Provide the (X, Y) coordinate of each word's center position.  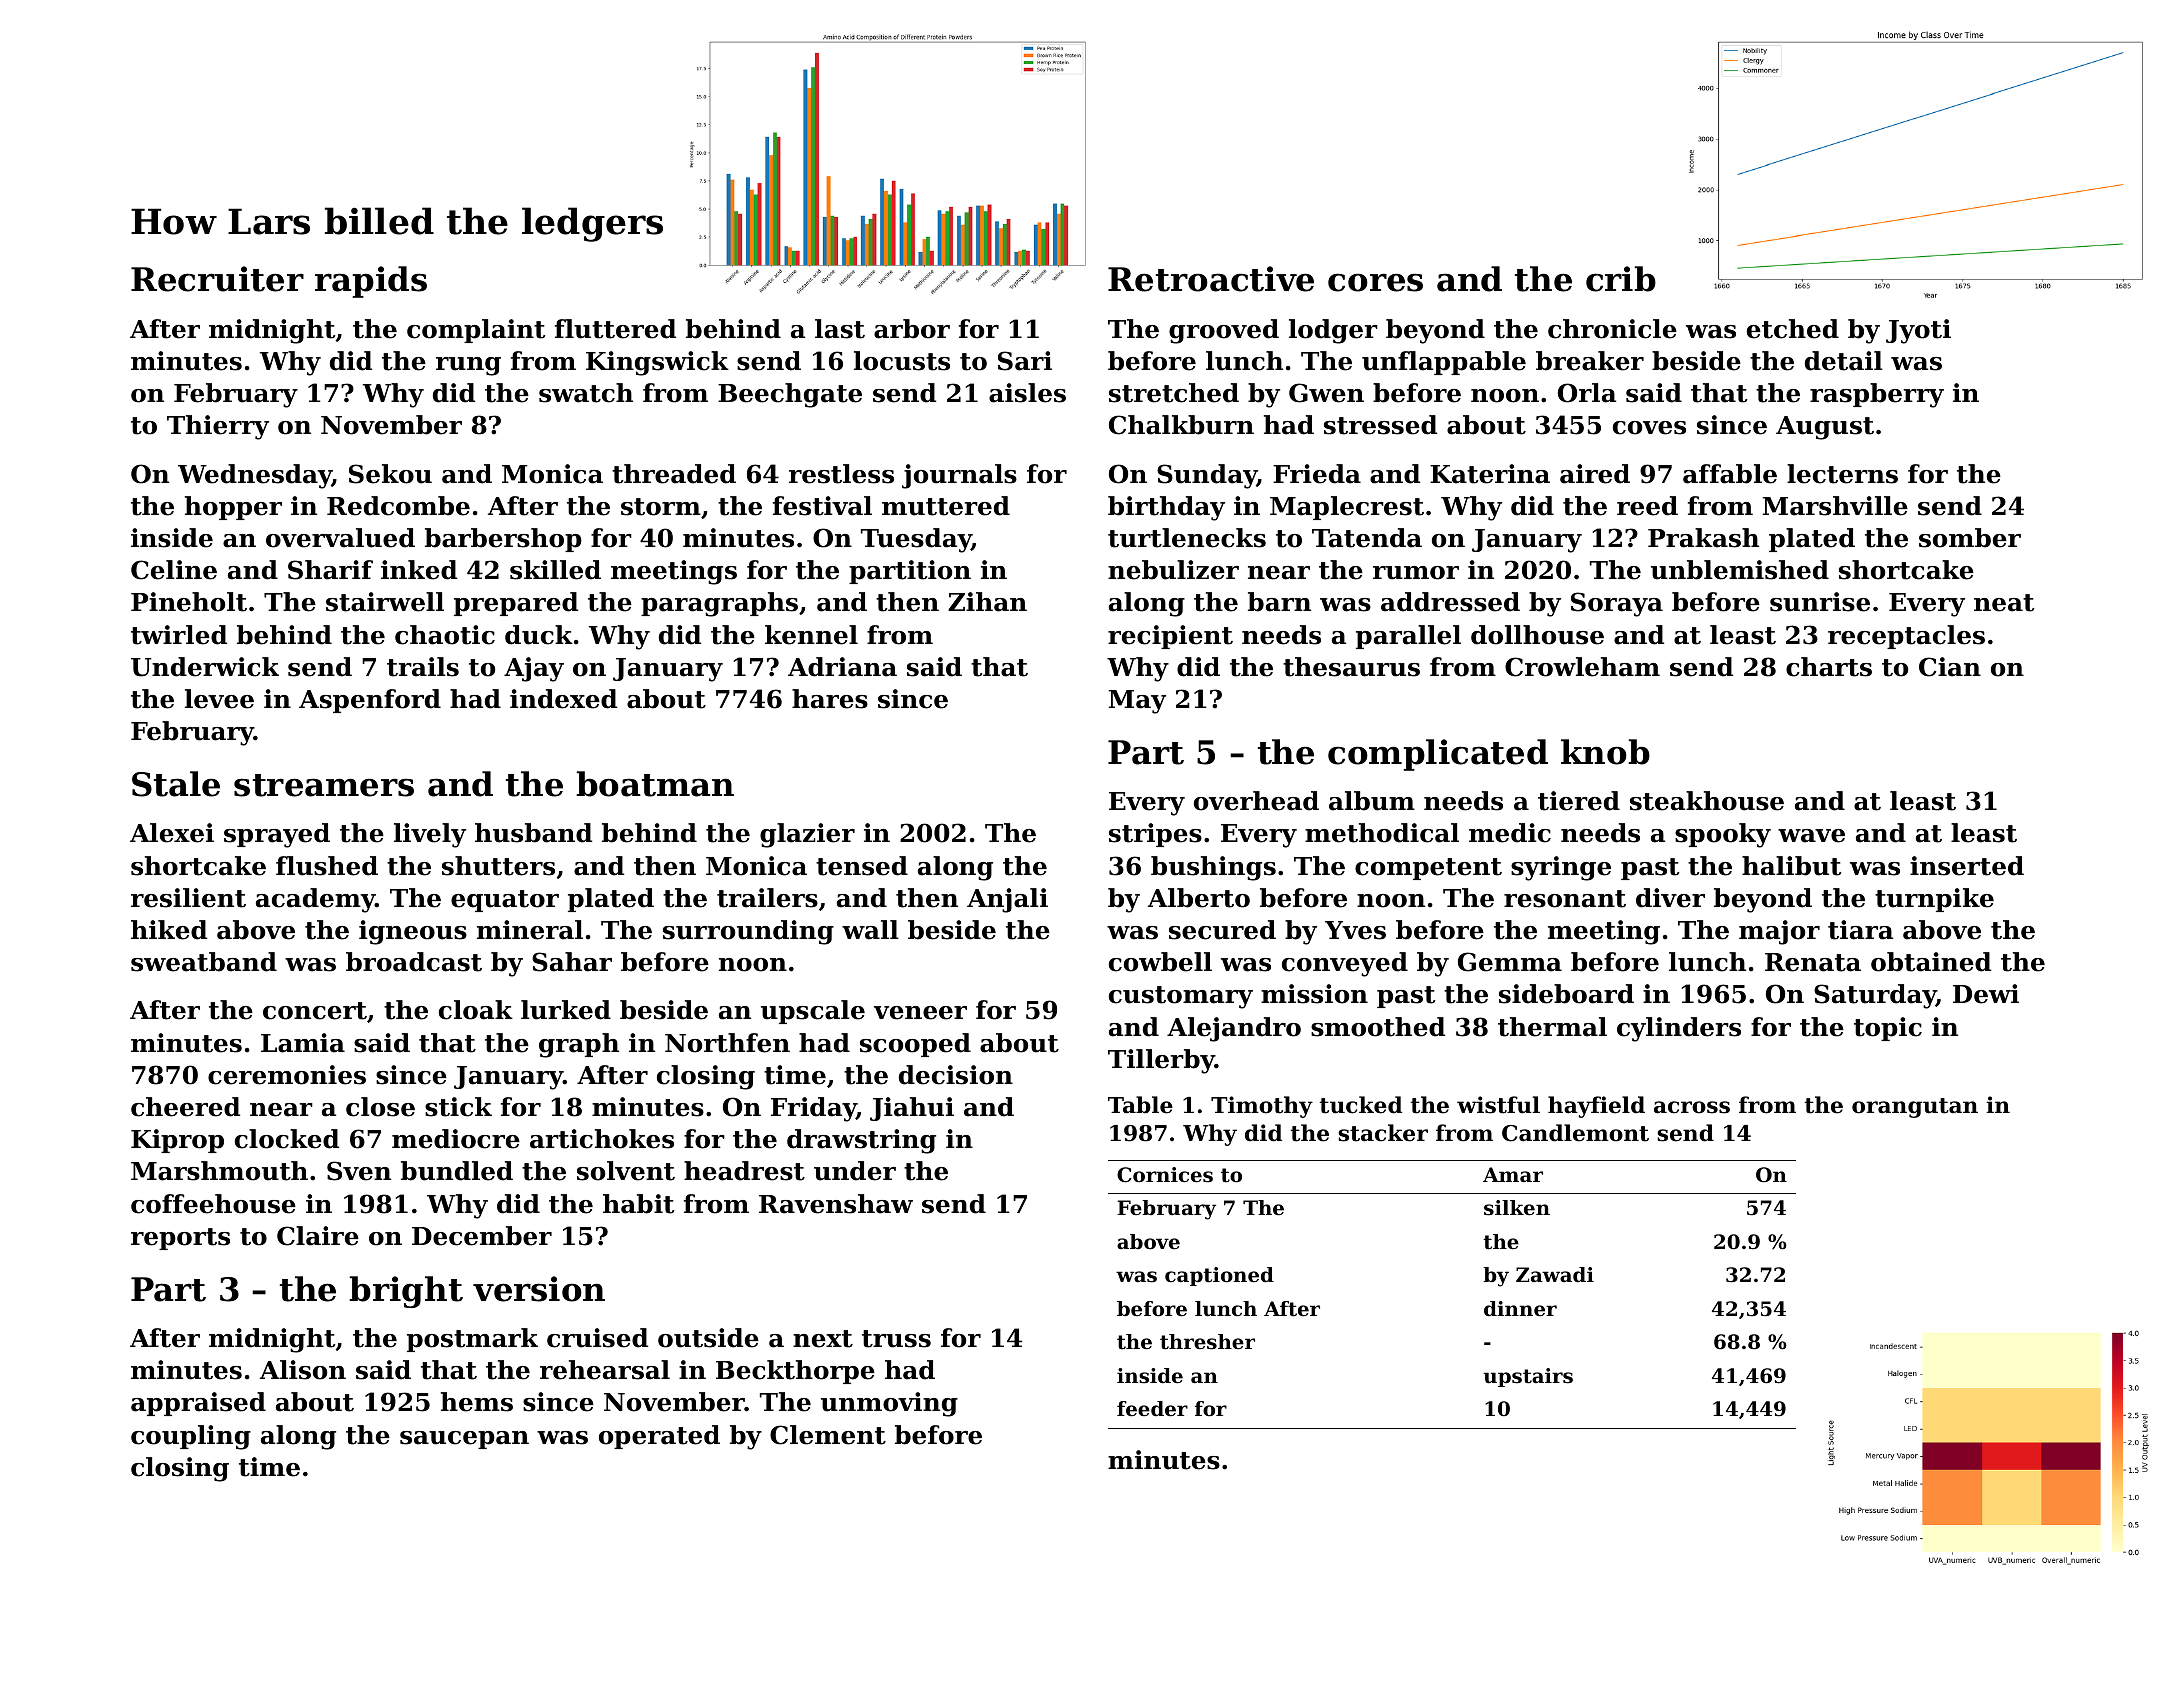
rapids (371, 282)
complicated (1438, 755)
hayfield (1596, 1107)
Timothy (1262, 1107)
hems (477, 1402)
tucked (1361, 1105)
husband (533, 833)
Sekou (390, 474)
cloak (476, 1010)
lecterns (1842, 474)
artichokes (602, 1139)
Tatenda (1367, 538)
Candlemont (1575, 1133)
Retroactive (1211, 279)
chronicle (1612, 329)
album (1372, 801)
